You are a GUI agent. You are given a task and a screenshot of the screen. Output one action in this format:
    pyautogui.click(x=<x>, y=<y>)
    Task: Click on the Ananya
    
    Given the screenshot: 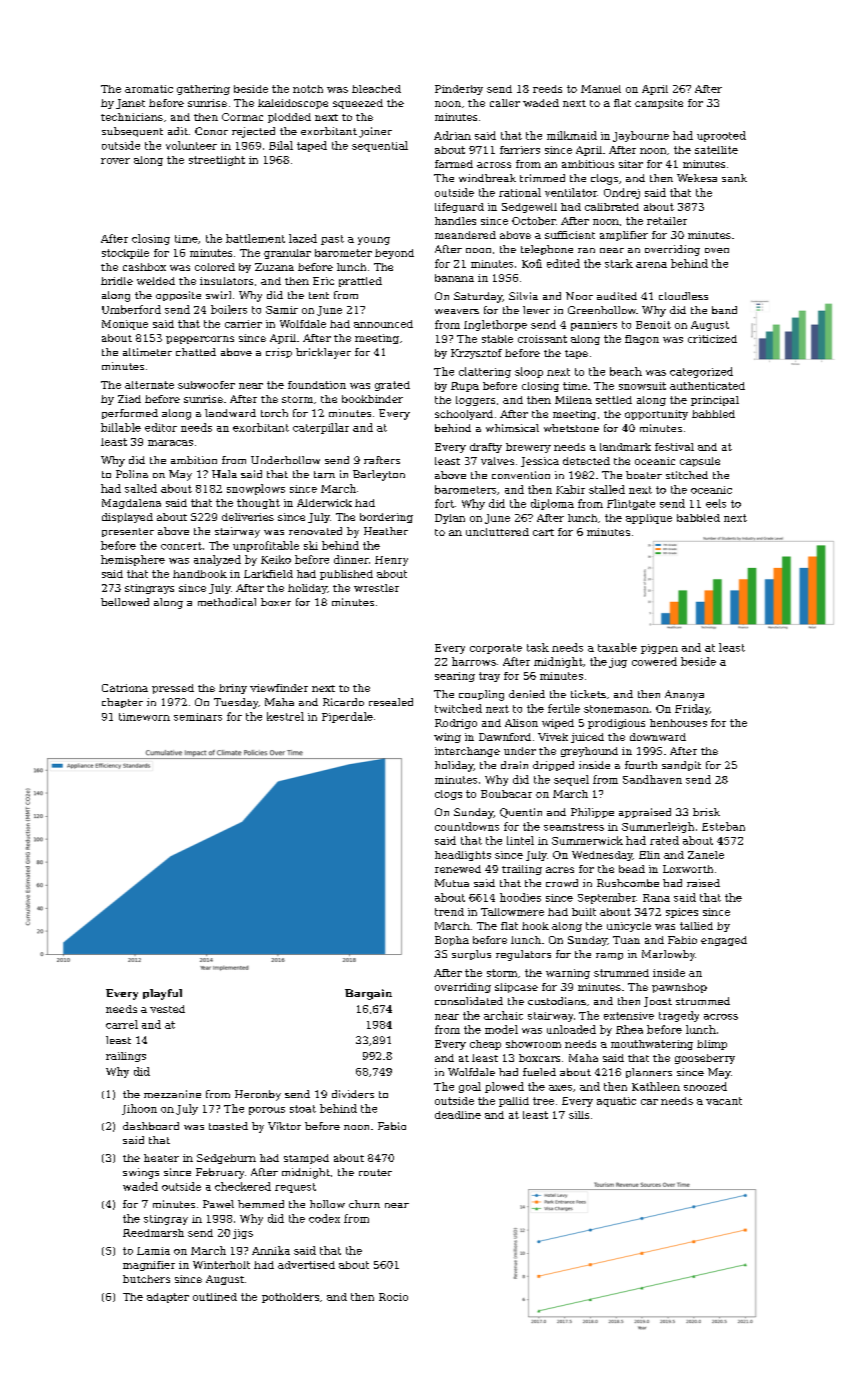 What is the action you would take?
    pyautogui.click(x=684, y=695)
